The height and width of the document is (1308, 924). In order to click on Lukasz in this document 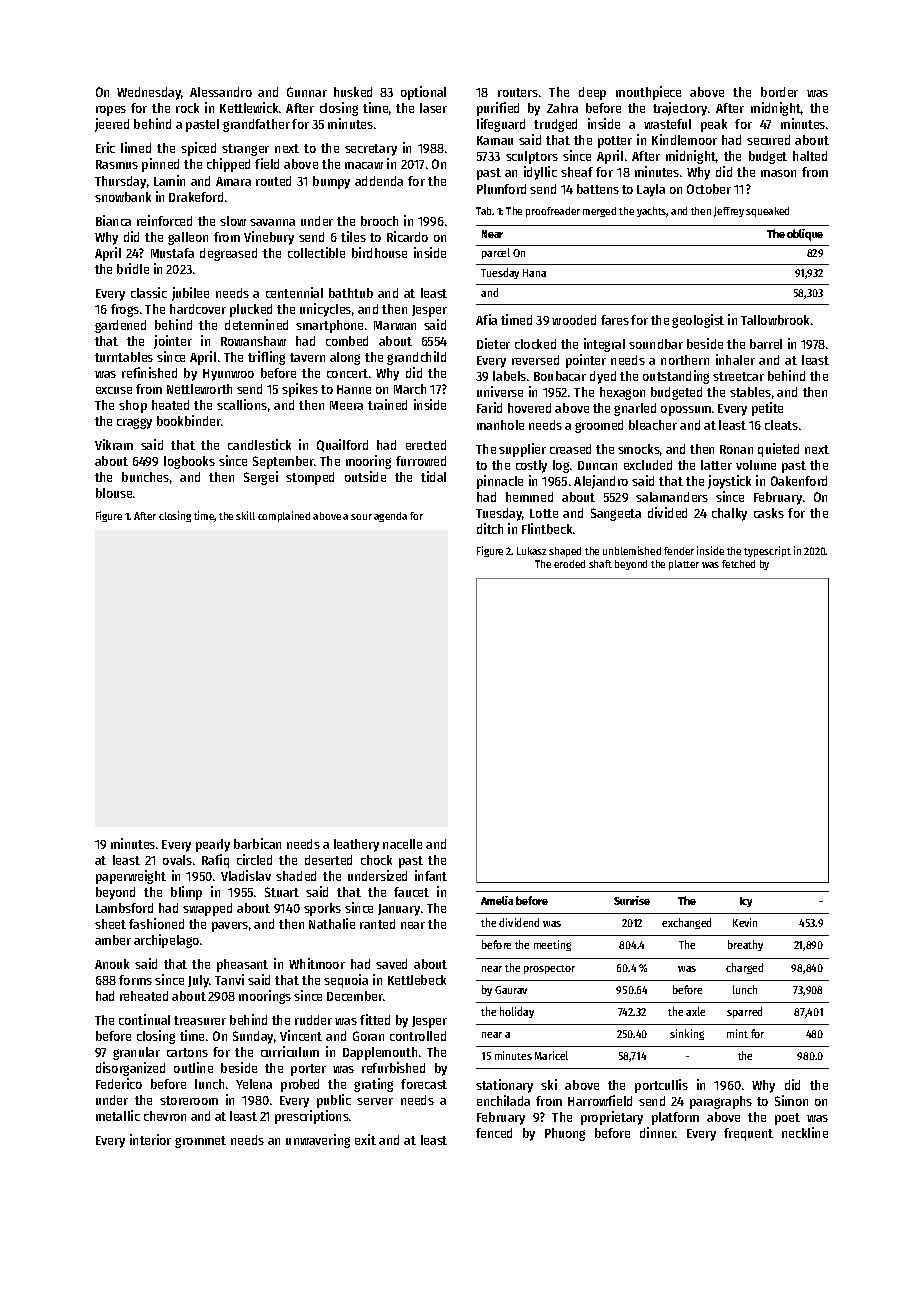, I will do `click(531, 551)`.
